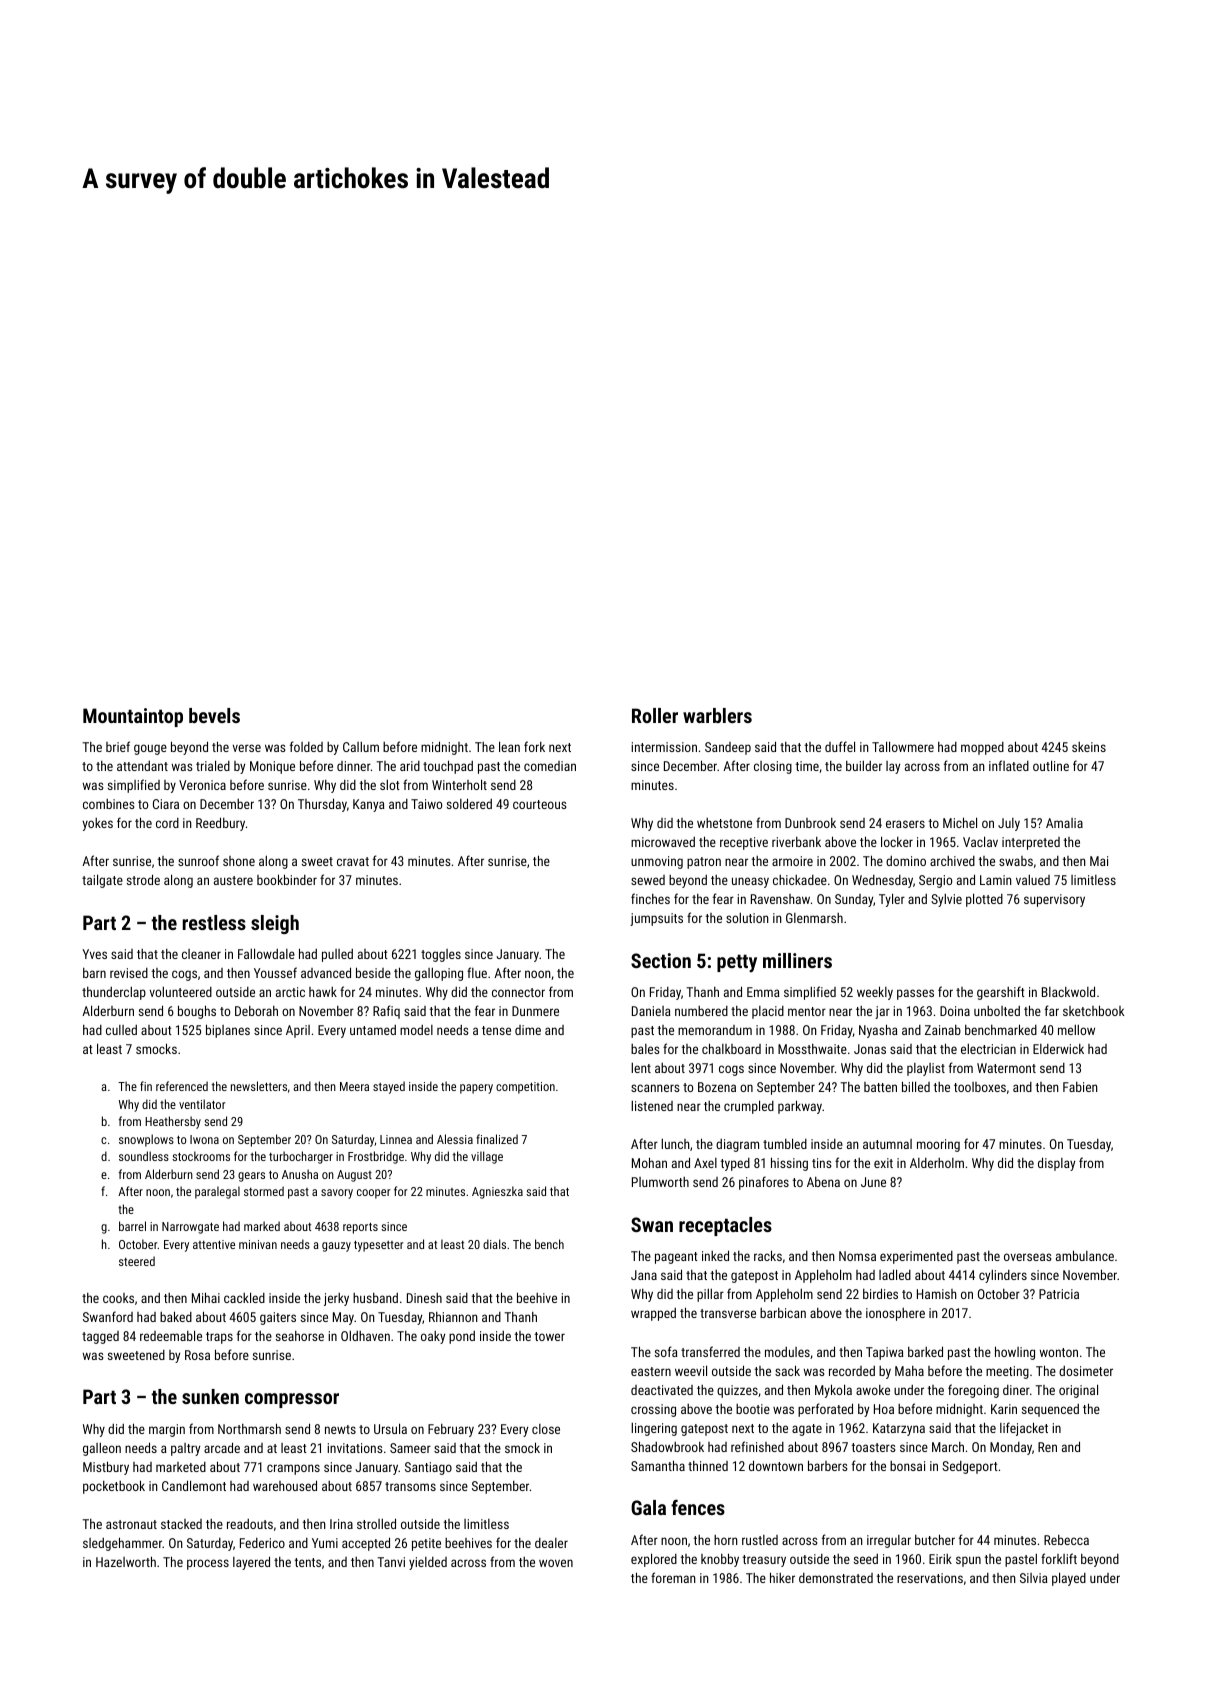  Describe the element at coordinates (655, 715) in the page. I see `Roller` at that location.
